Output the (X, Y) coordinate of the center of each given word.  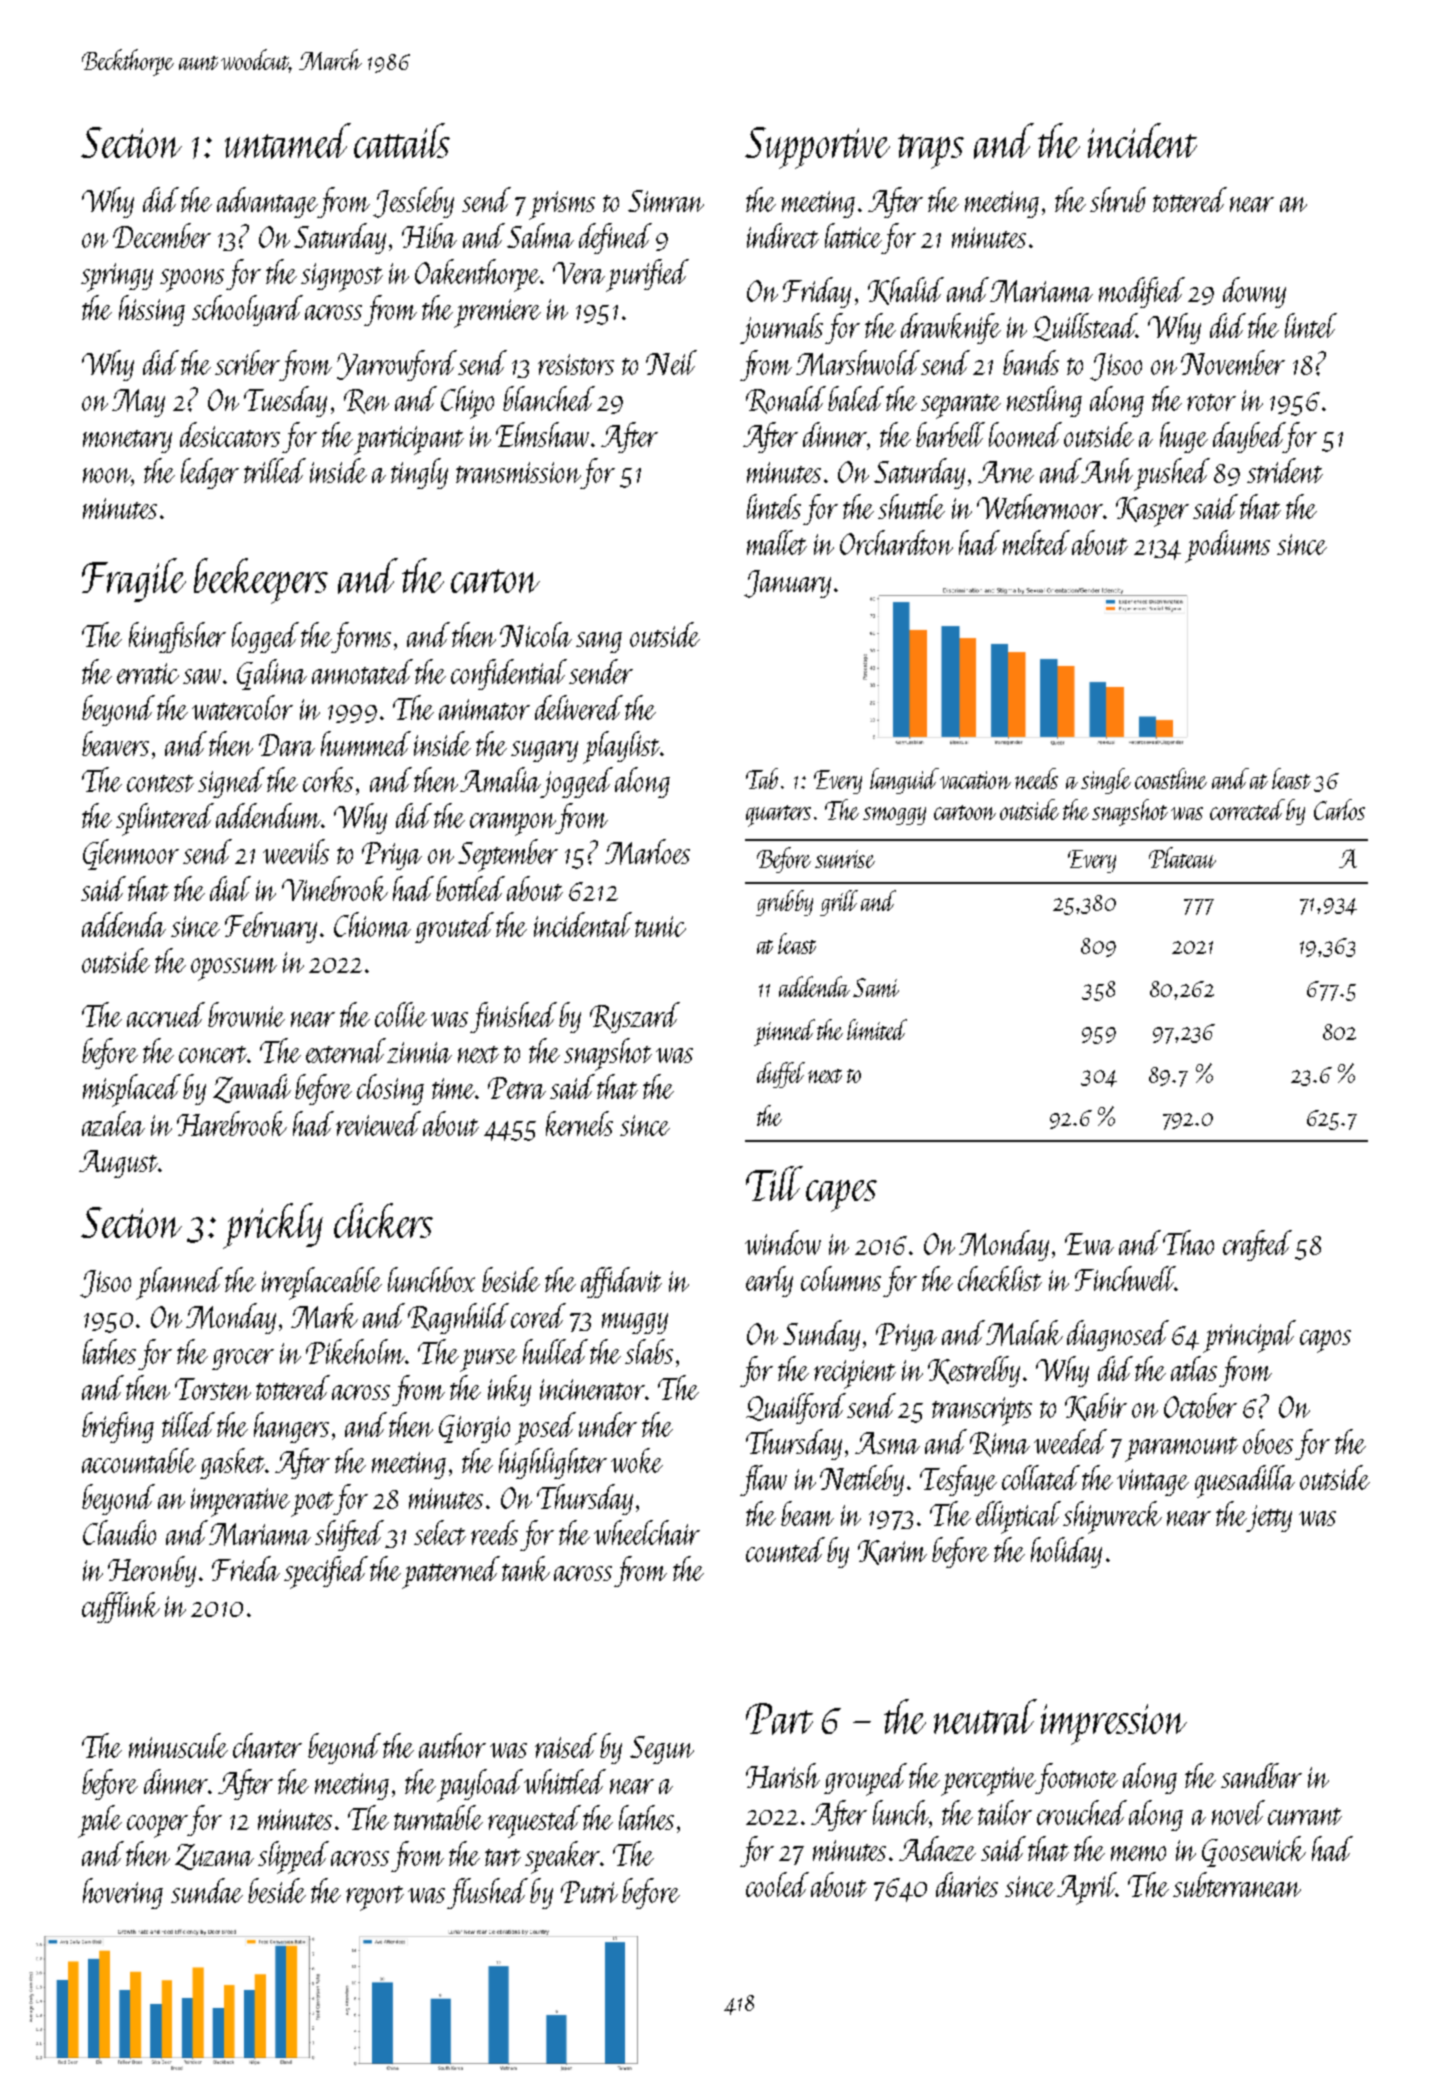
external (346, 1050)
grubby (784, 903)
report (375, 1898)
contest (160, 783)
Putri (589, 1892)
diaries (967, 1884)
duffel (781, 1075)
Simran (666, 201)
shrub (1118, 199)
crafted (1257, 1245)
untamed (288, 141)
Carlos (1339, 809)
